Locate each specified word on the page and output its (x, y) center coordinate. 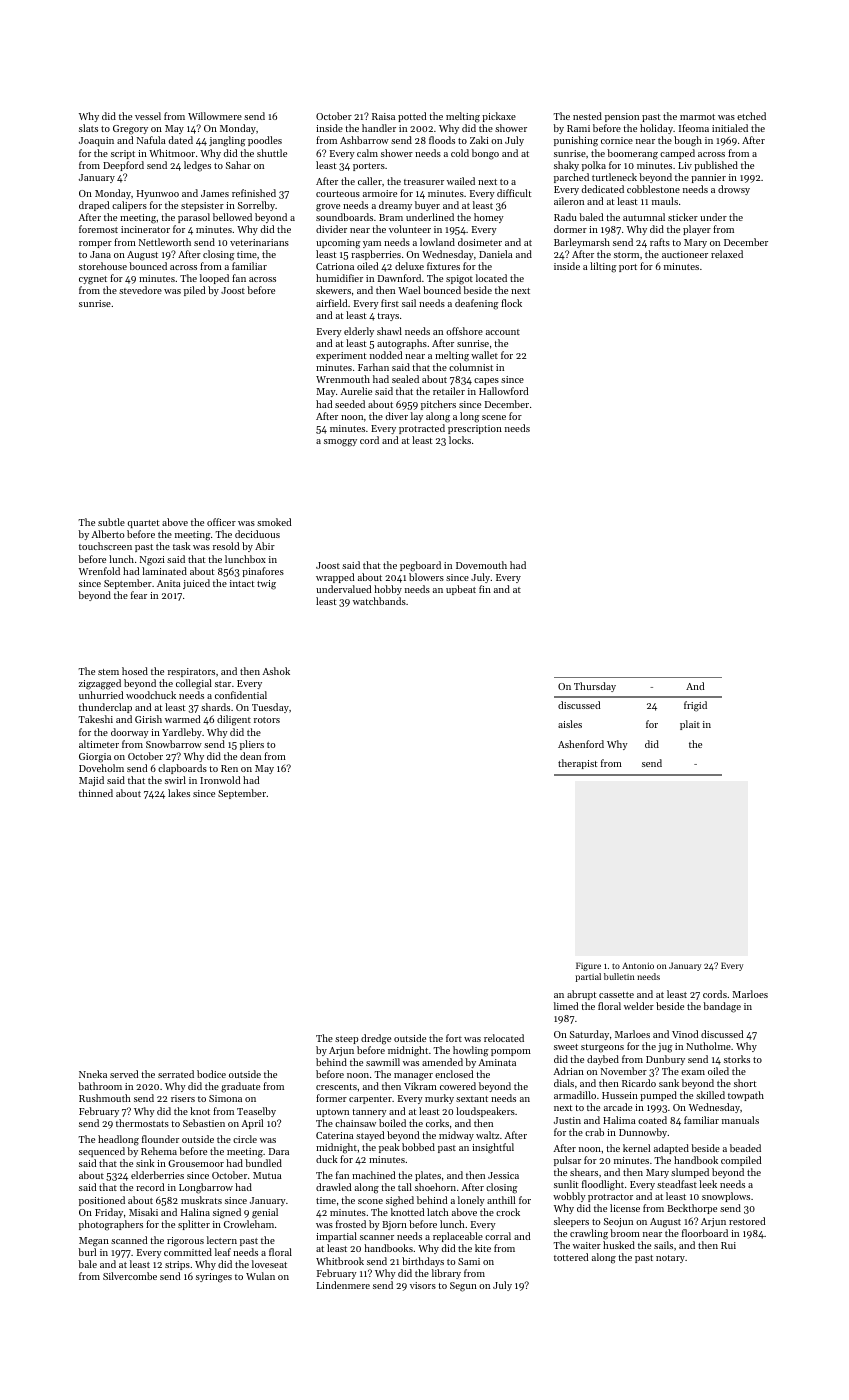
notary (670, 1259)
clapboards (182, 769)
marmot (697, 117)
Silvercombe (130, 1276)
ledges (197, 166)
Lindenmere (343, 1285)
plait (690, 725)
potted (412, 117)
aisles (570, 724)
